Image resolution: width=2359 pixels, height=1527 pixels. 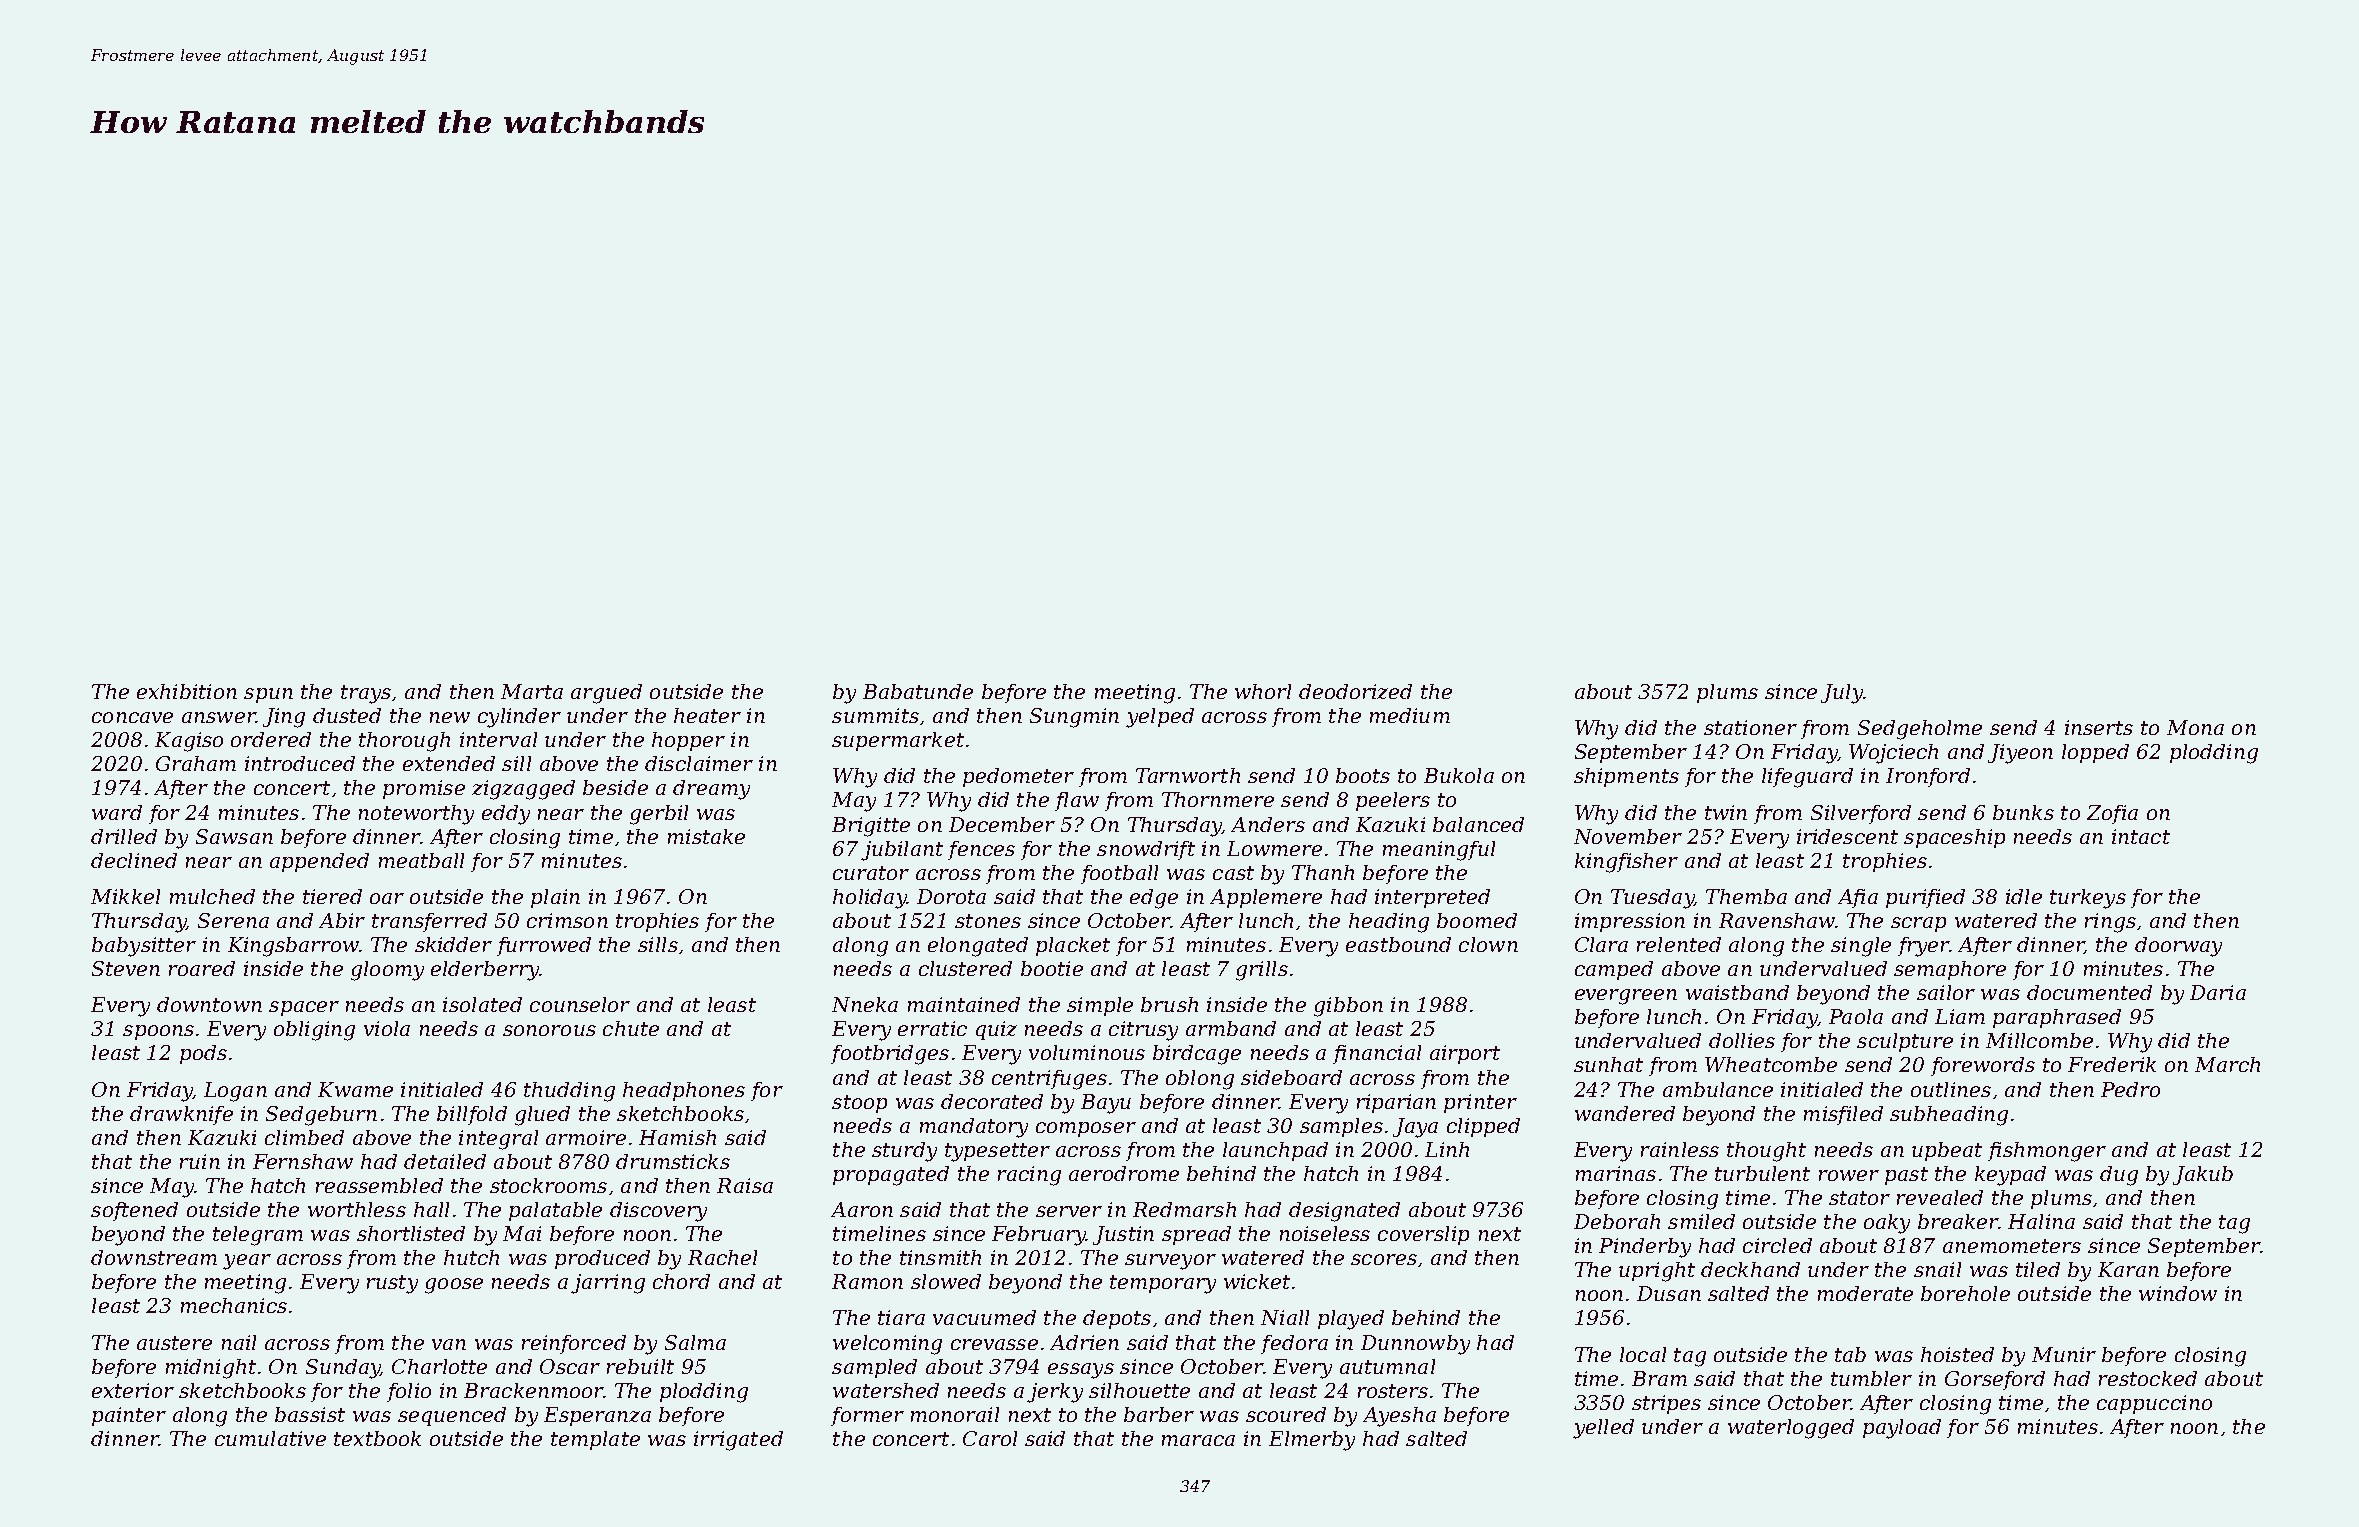 I want to click on mulched, so click(x=212, y=896).
